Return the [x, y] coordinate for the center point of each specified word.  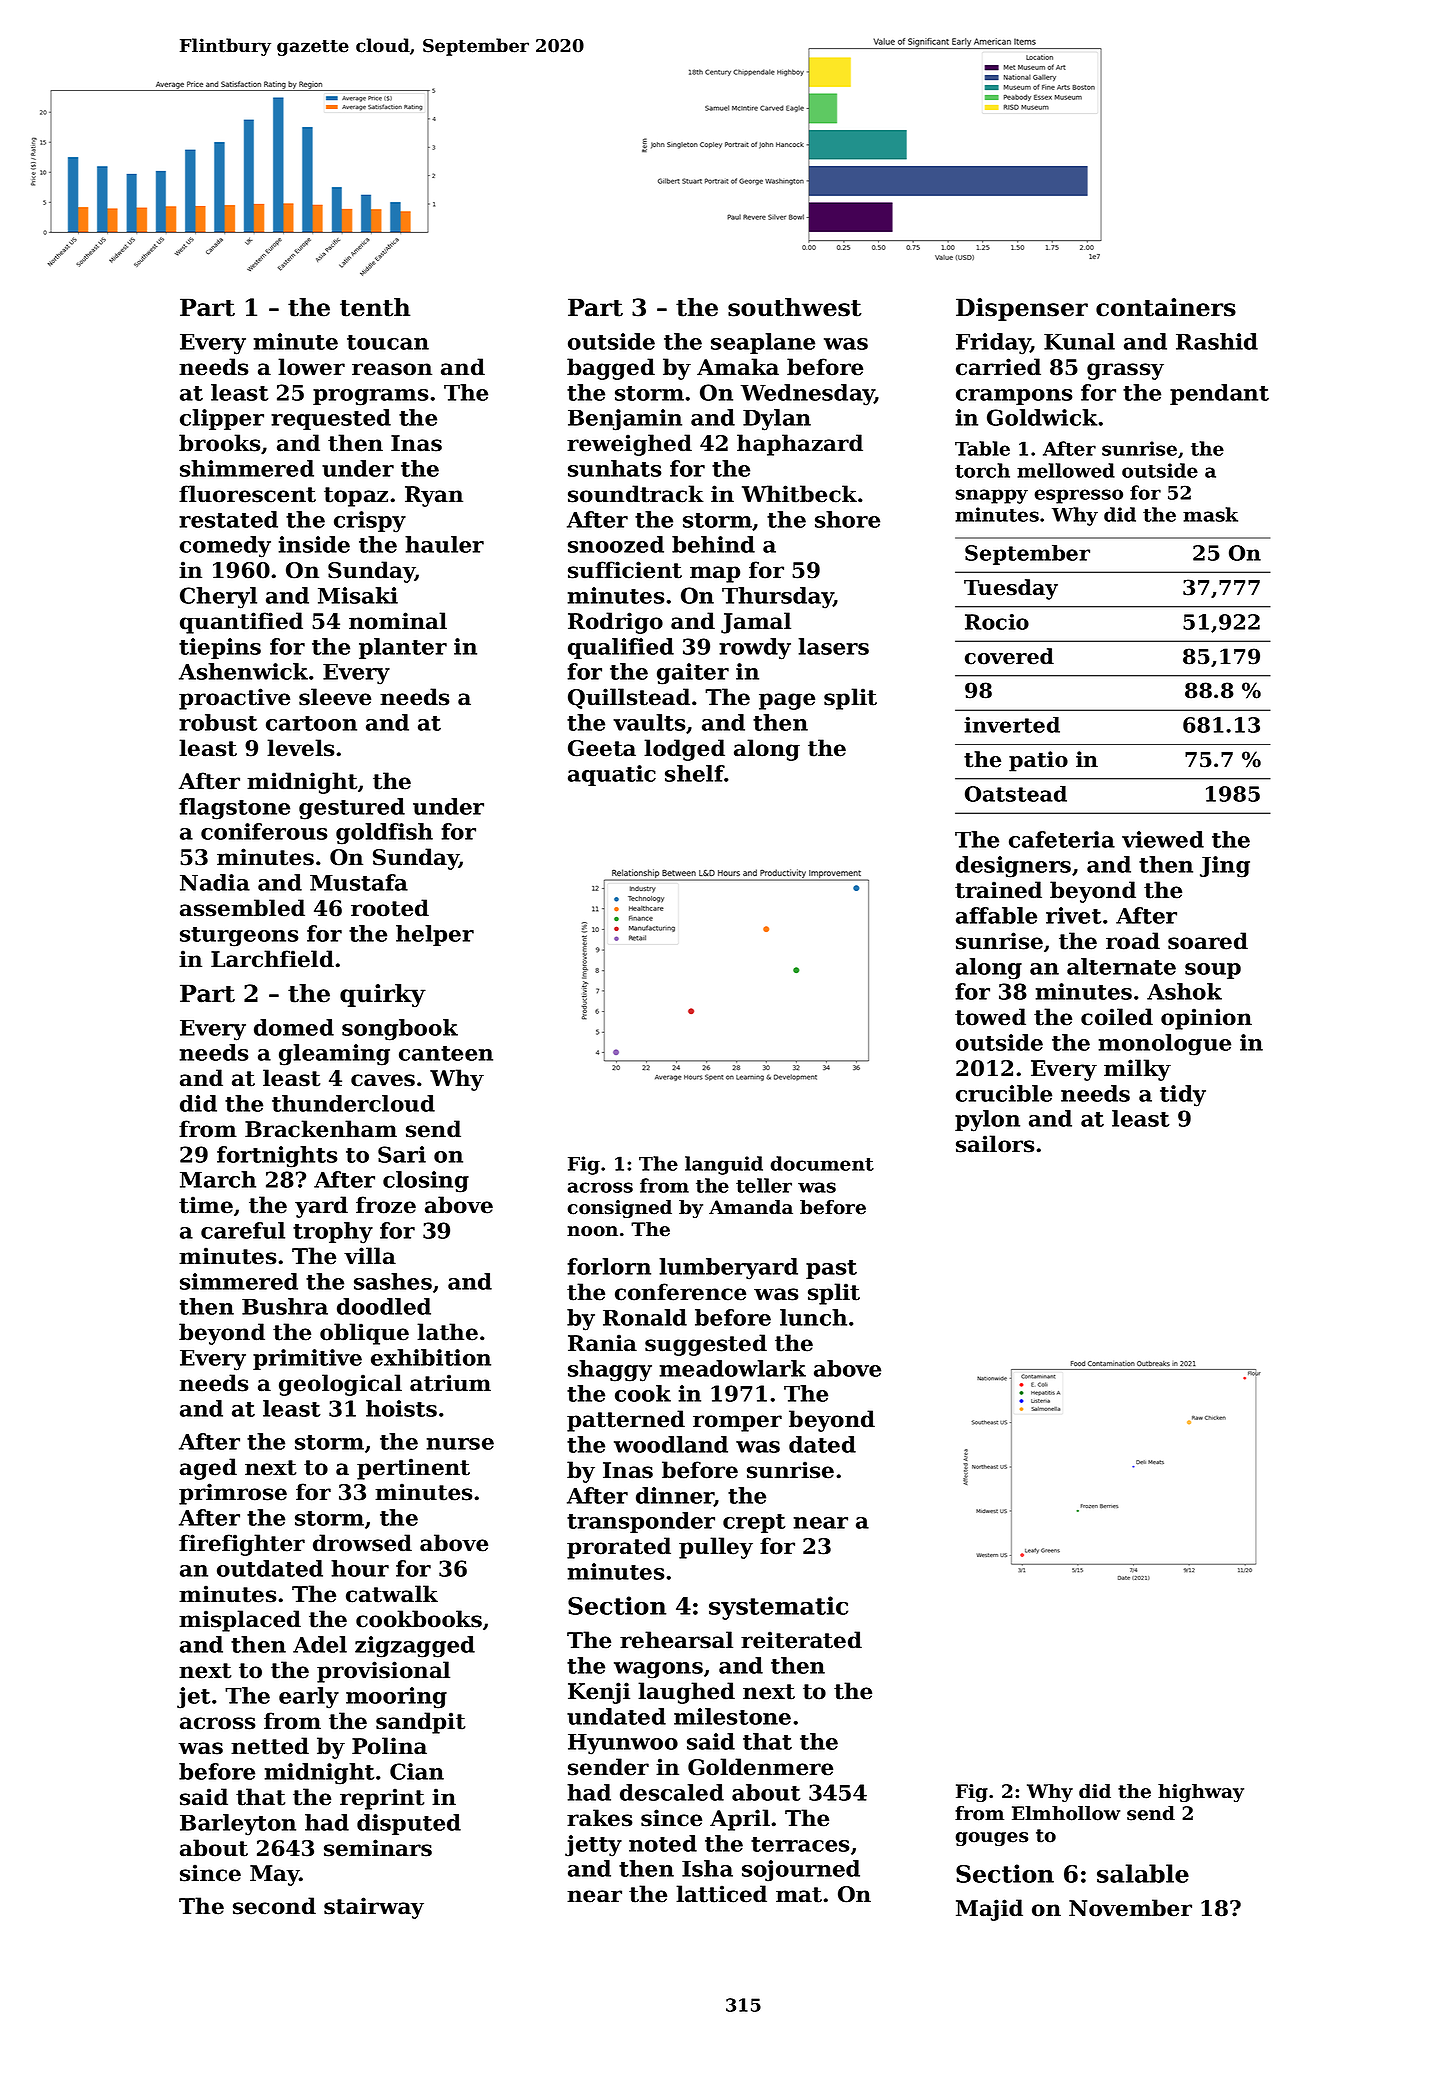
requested [331, 419]
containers [1166, 307]
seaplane [763, 343]
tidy [1183, 1096]
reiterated [801, 1640]
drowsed [362, 1543]
